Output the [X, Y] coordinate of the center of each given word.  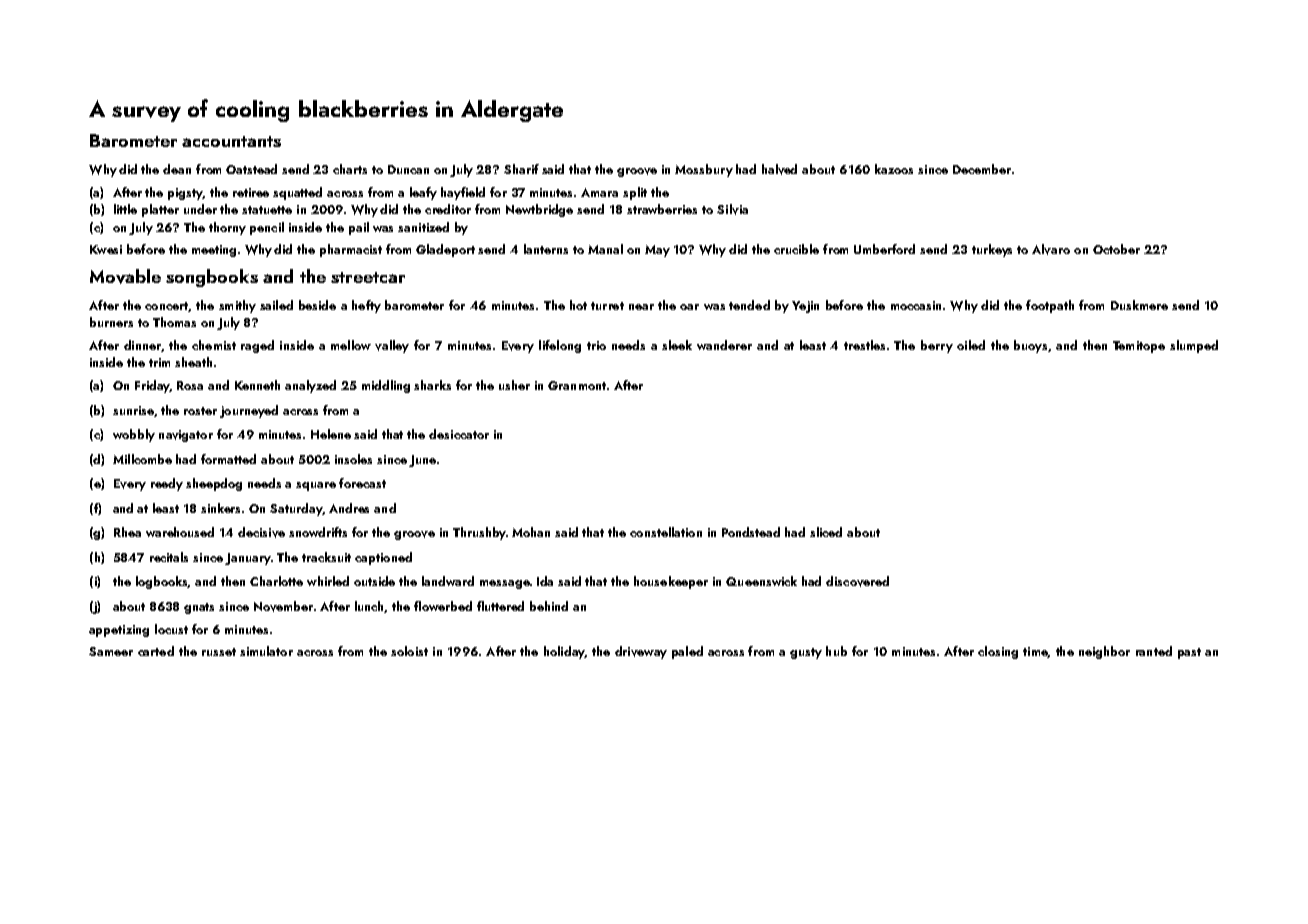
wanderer [724, 345]
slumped [1194, 346]
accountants [231, 141]
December [982, 169]
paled [687, 652]
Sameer [111, 651]
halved [779, 169]
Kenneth [257, 385]
